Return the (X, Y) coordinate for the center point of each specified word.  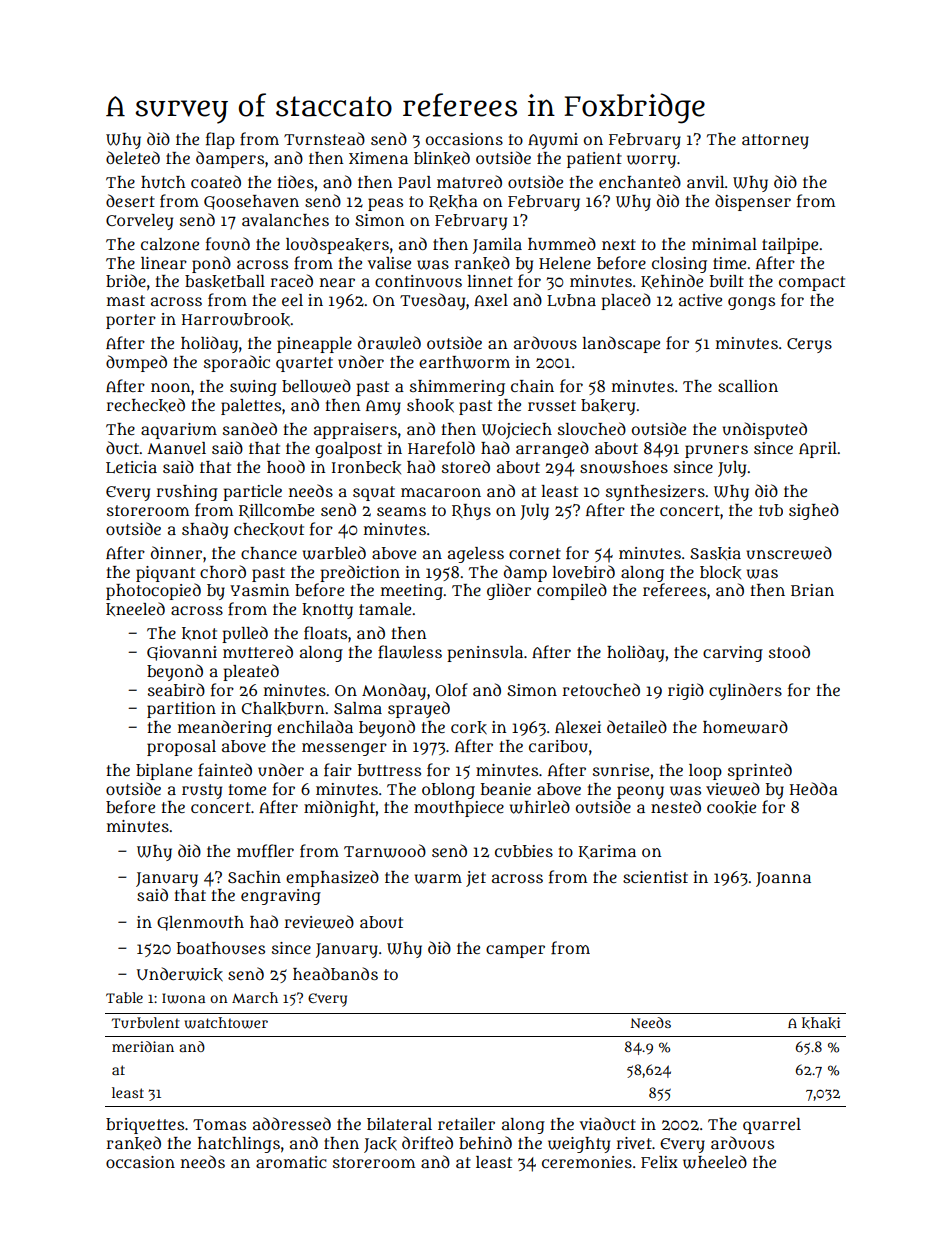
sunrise (621, 770)
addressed (292, 1123)
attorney (775, 141)
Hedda (814, 788)
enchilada (315, 726)
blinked (442, 158)
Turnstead (324, 139)
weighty (579, 1145)
